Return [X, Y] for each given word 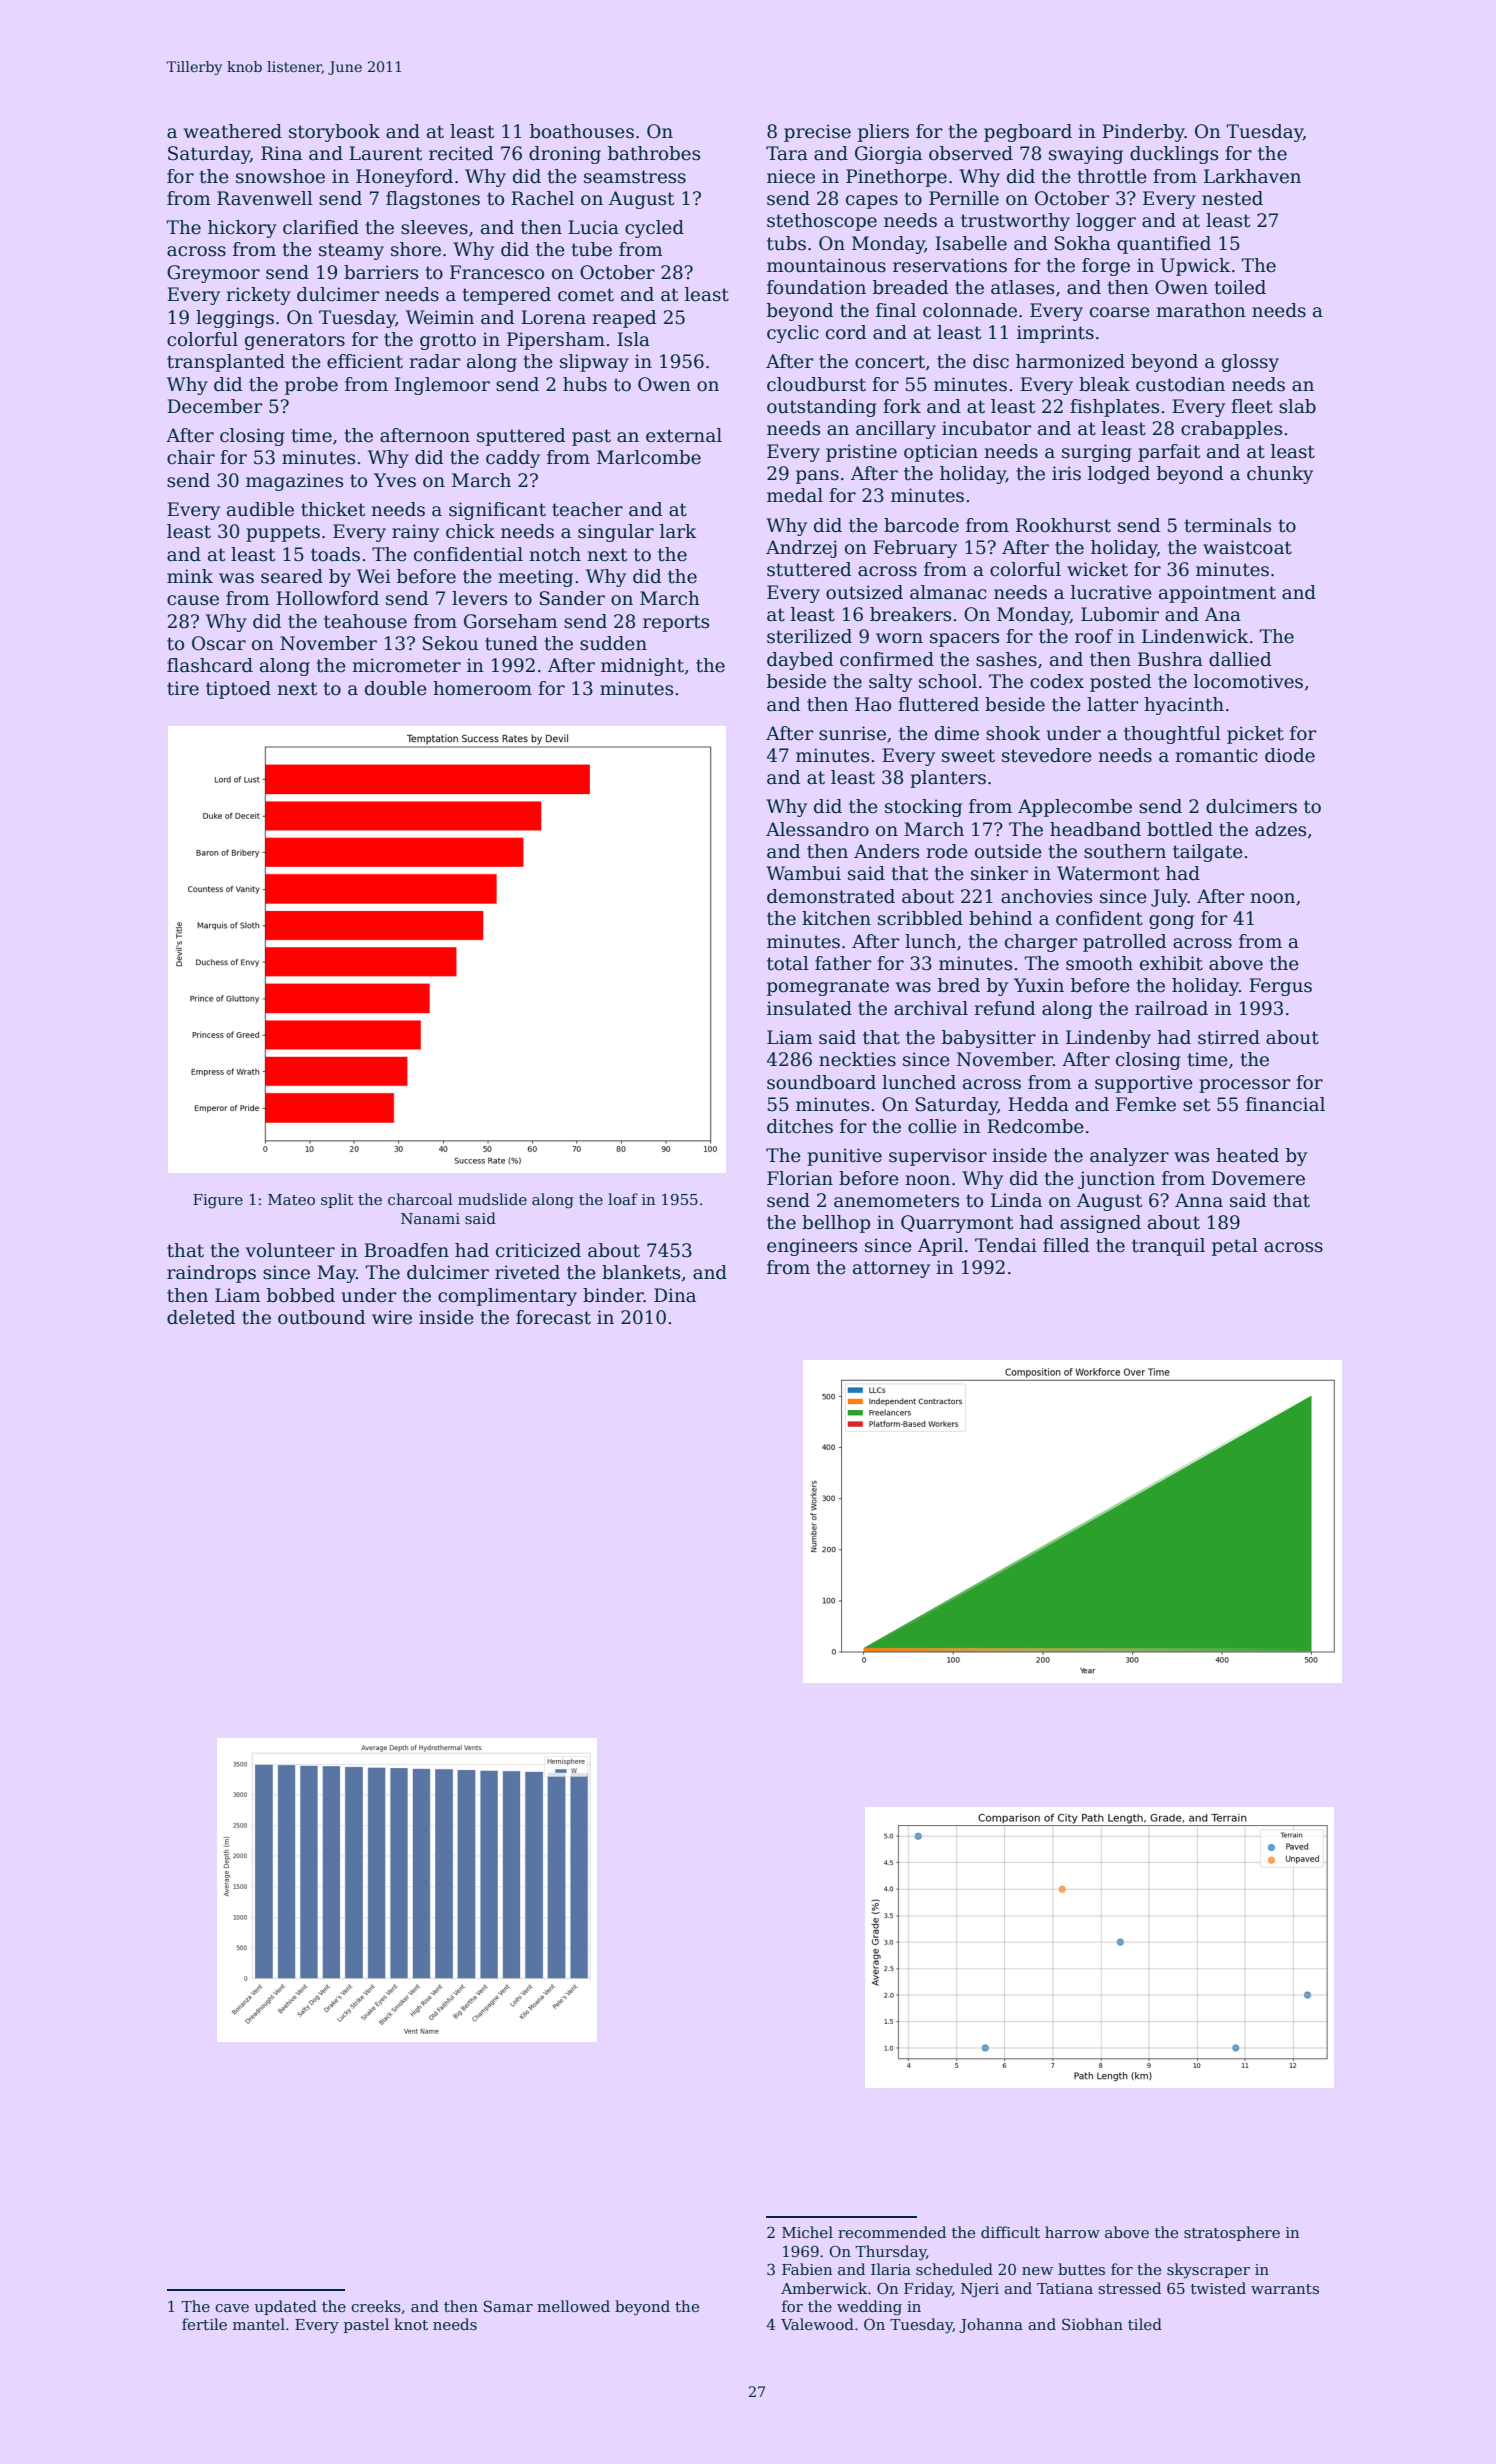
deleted [201, 1317]
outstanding [822, 408]
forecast [553, 1317]
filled [1066, 1245]
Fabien [807, 2269]
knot [411, 2324]
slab [1297, 406]
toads [335, 554]
